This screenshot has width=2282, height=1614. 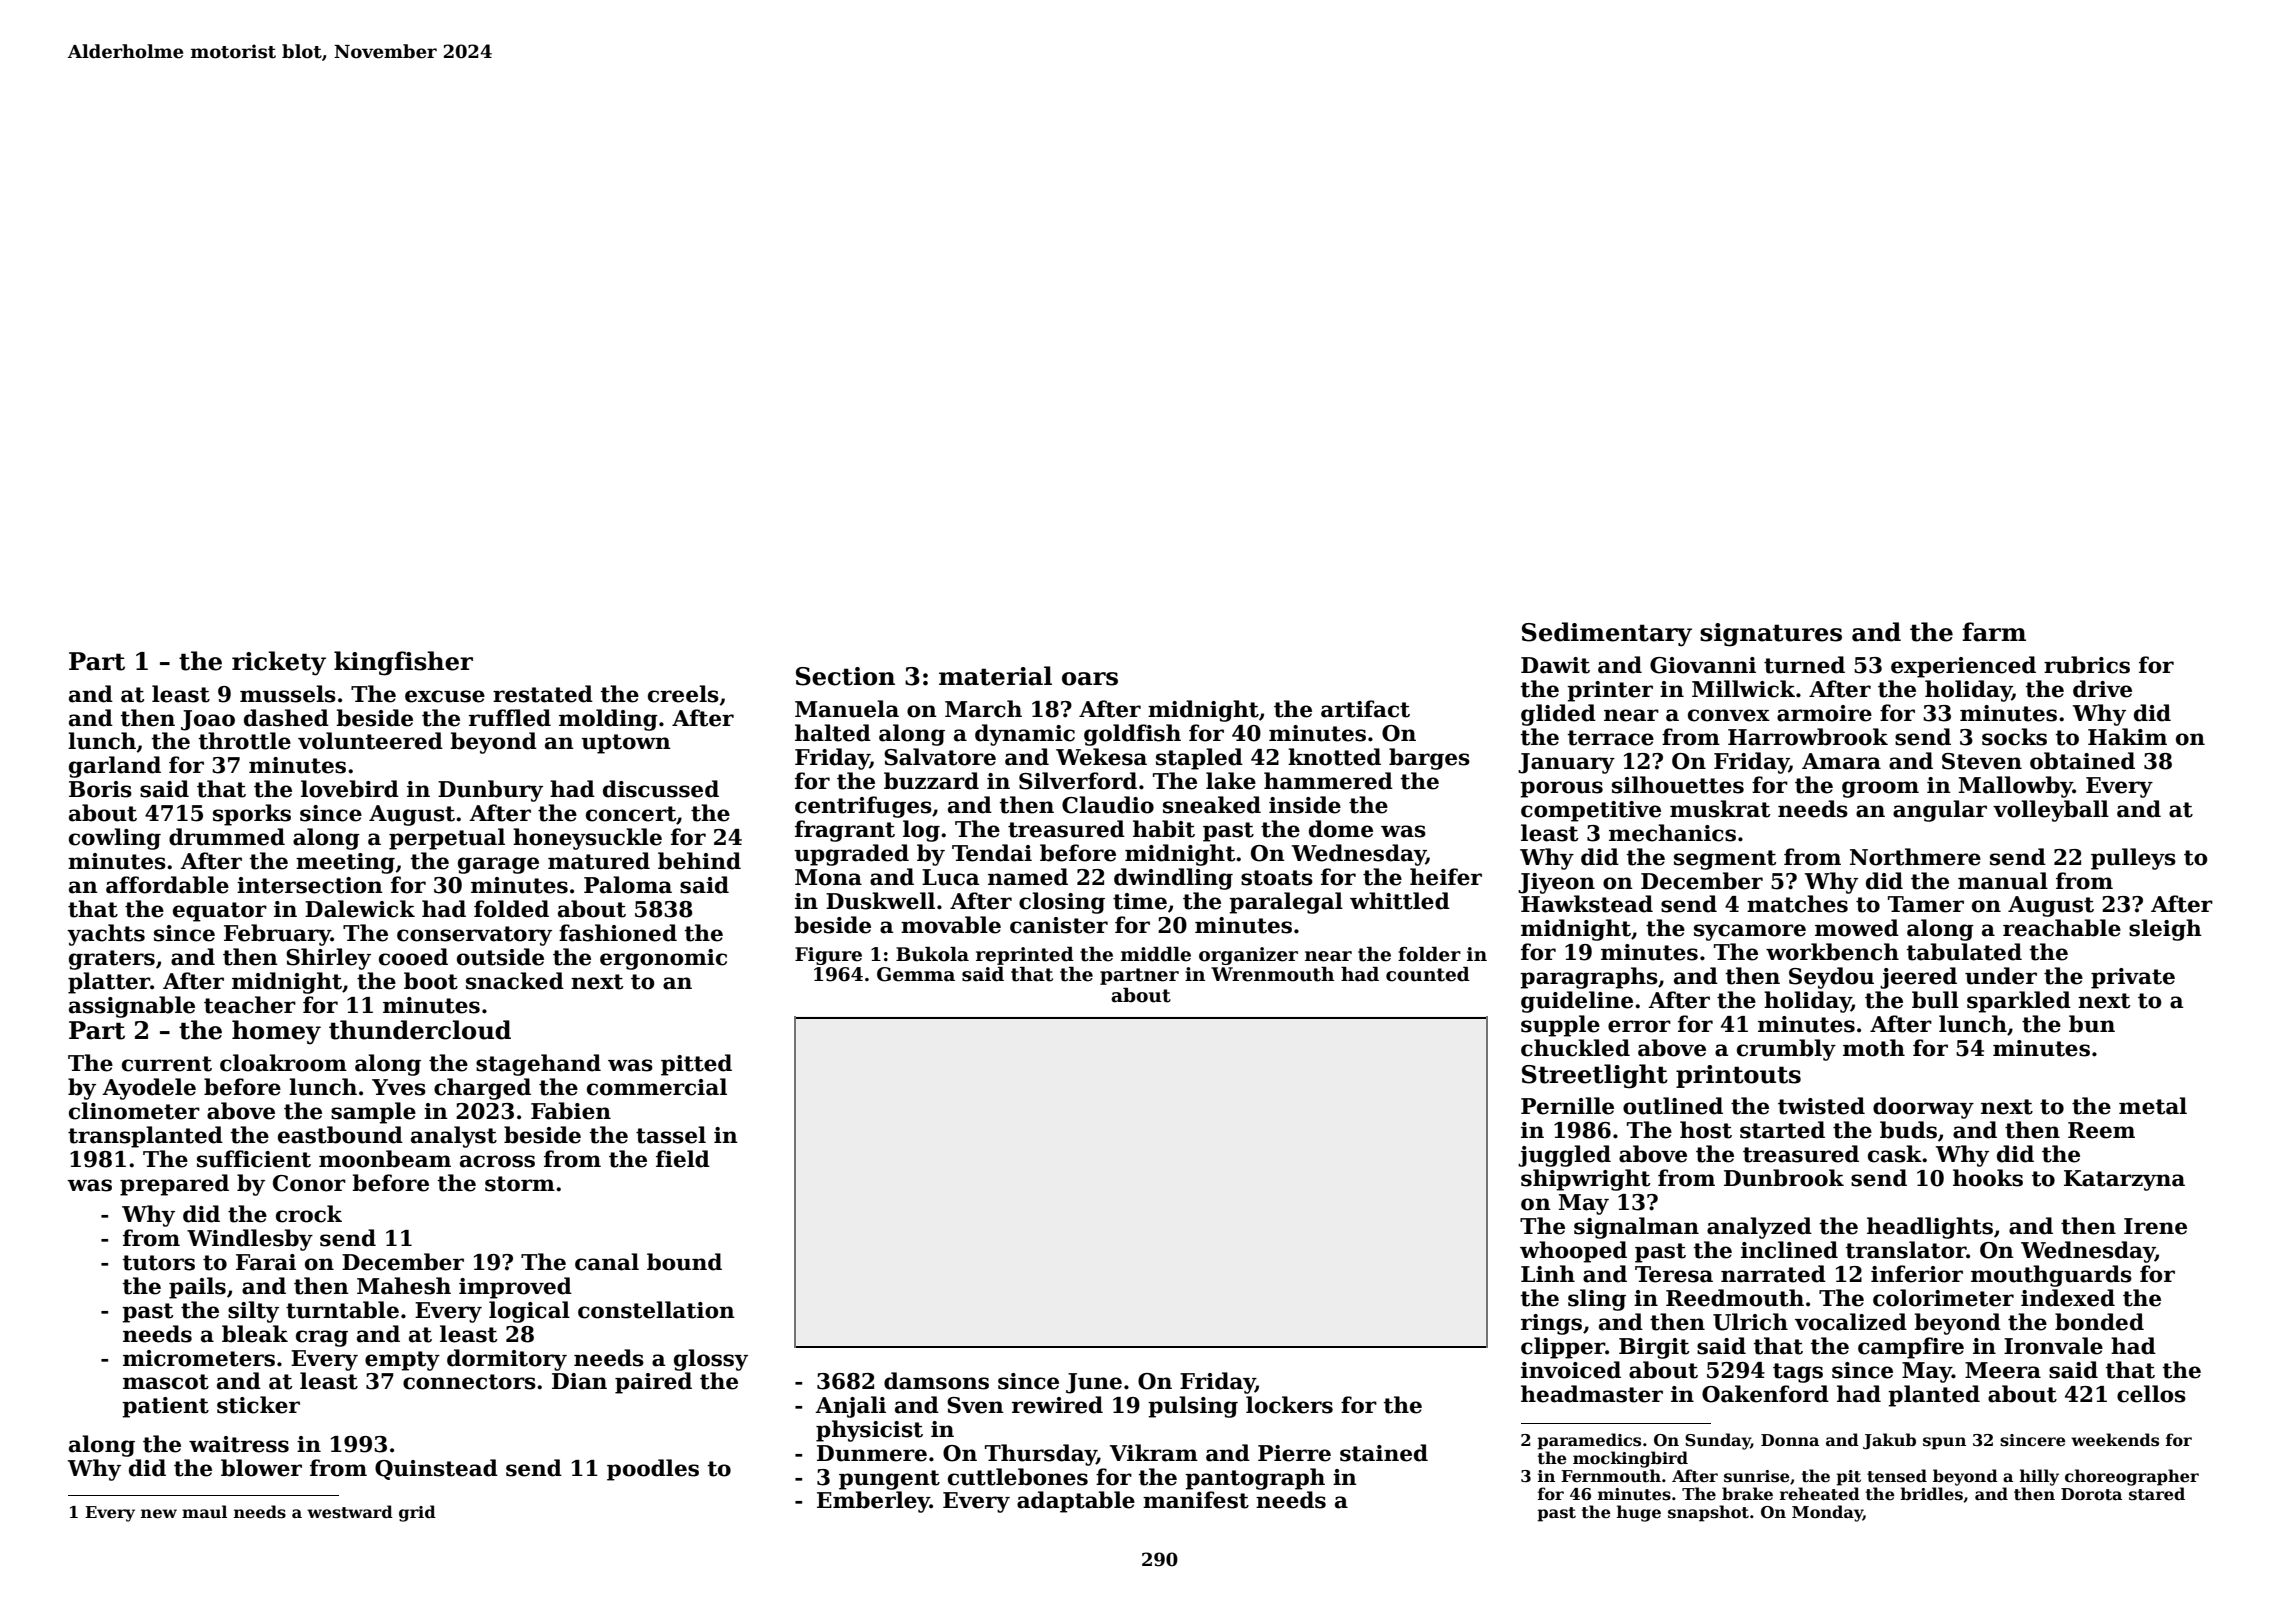 I want to click on new, so click(x=159, y=1514).
